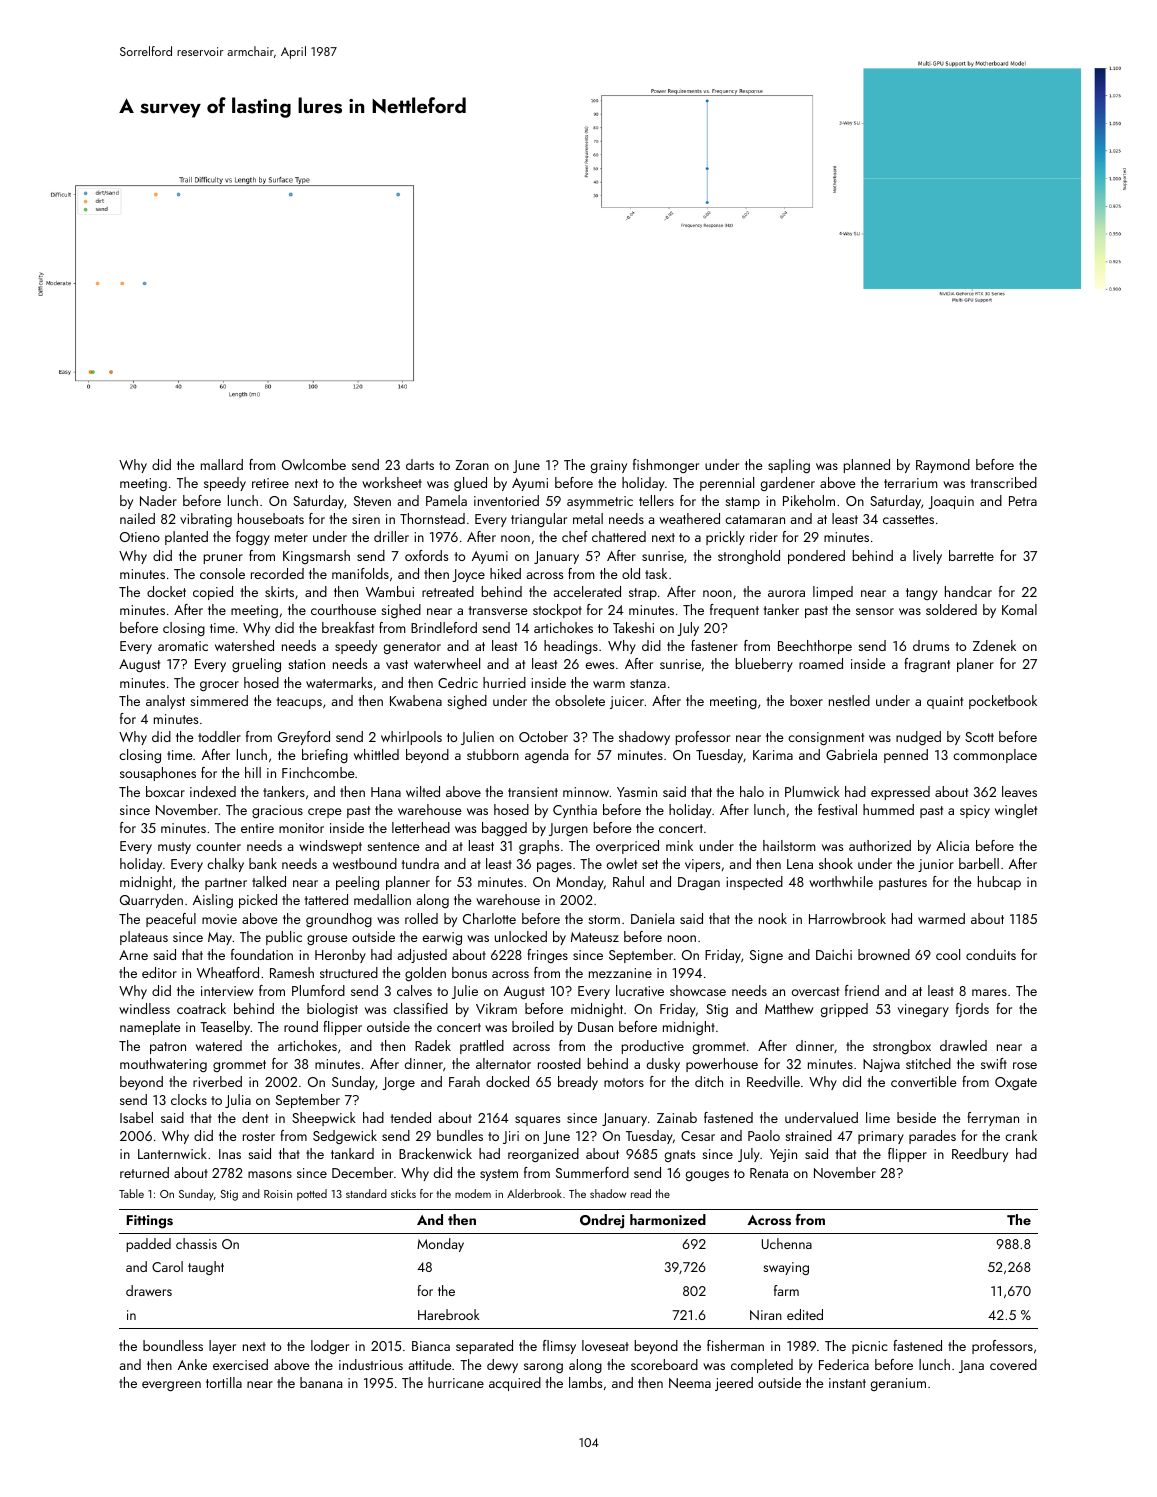 The width and height of the page is (1157, 1497). Describe the element at coordinates (585, 1382) in the page. I see `lambs` at that location.
